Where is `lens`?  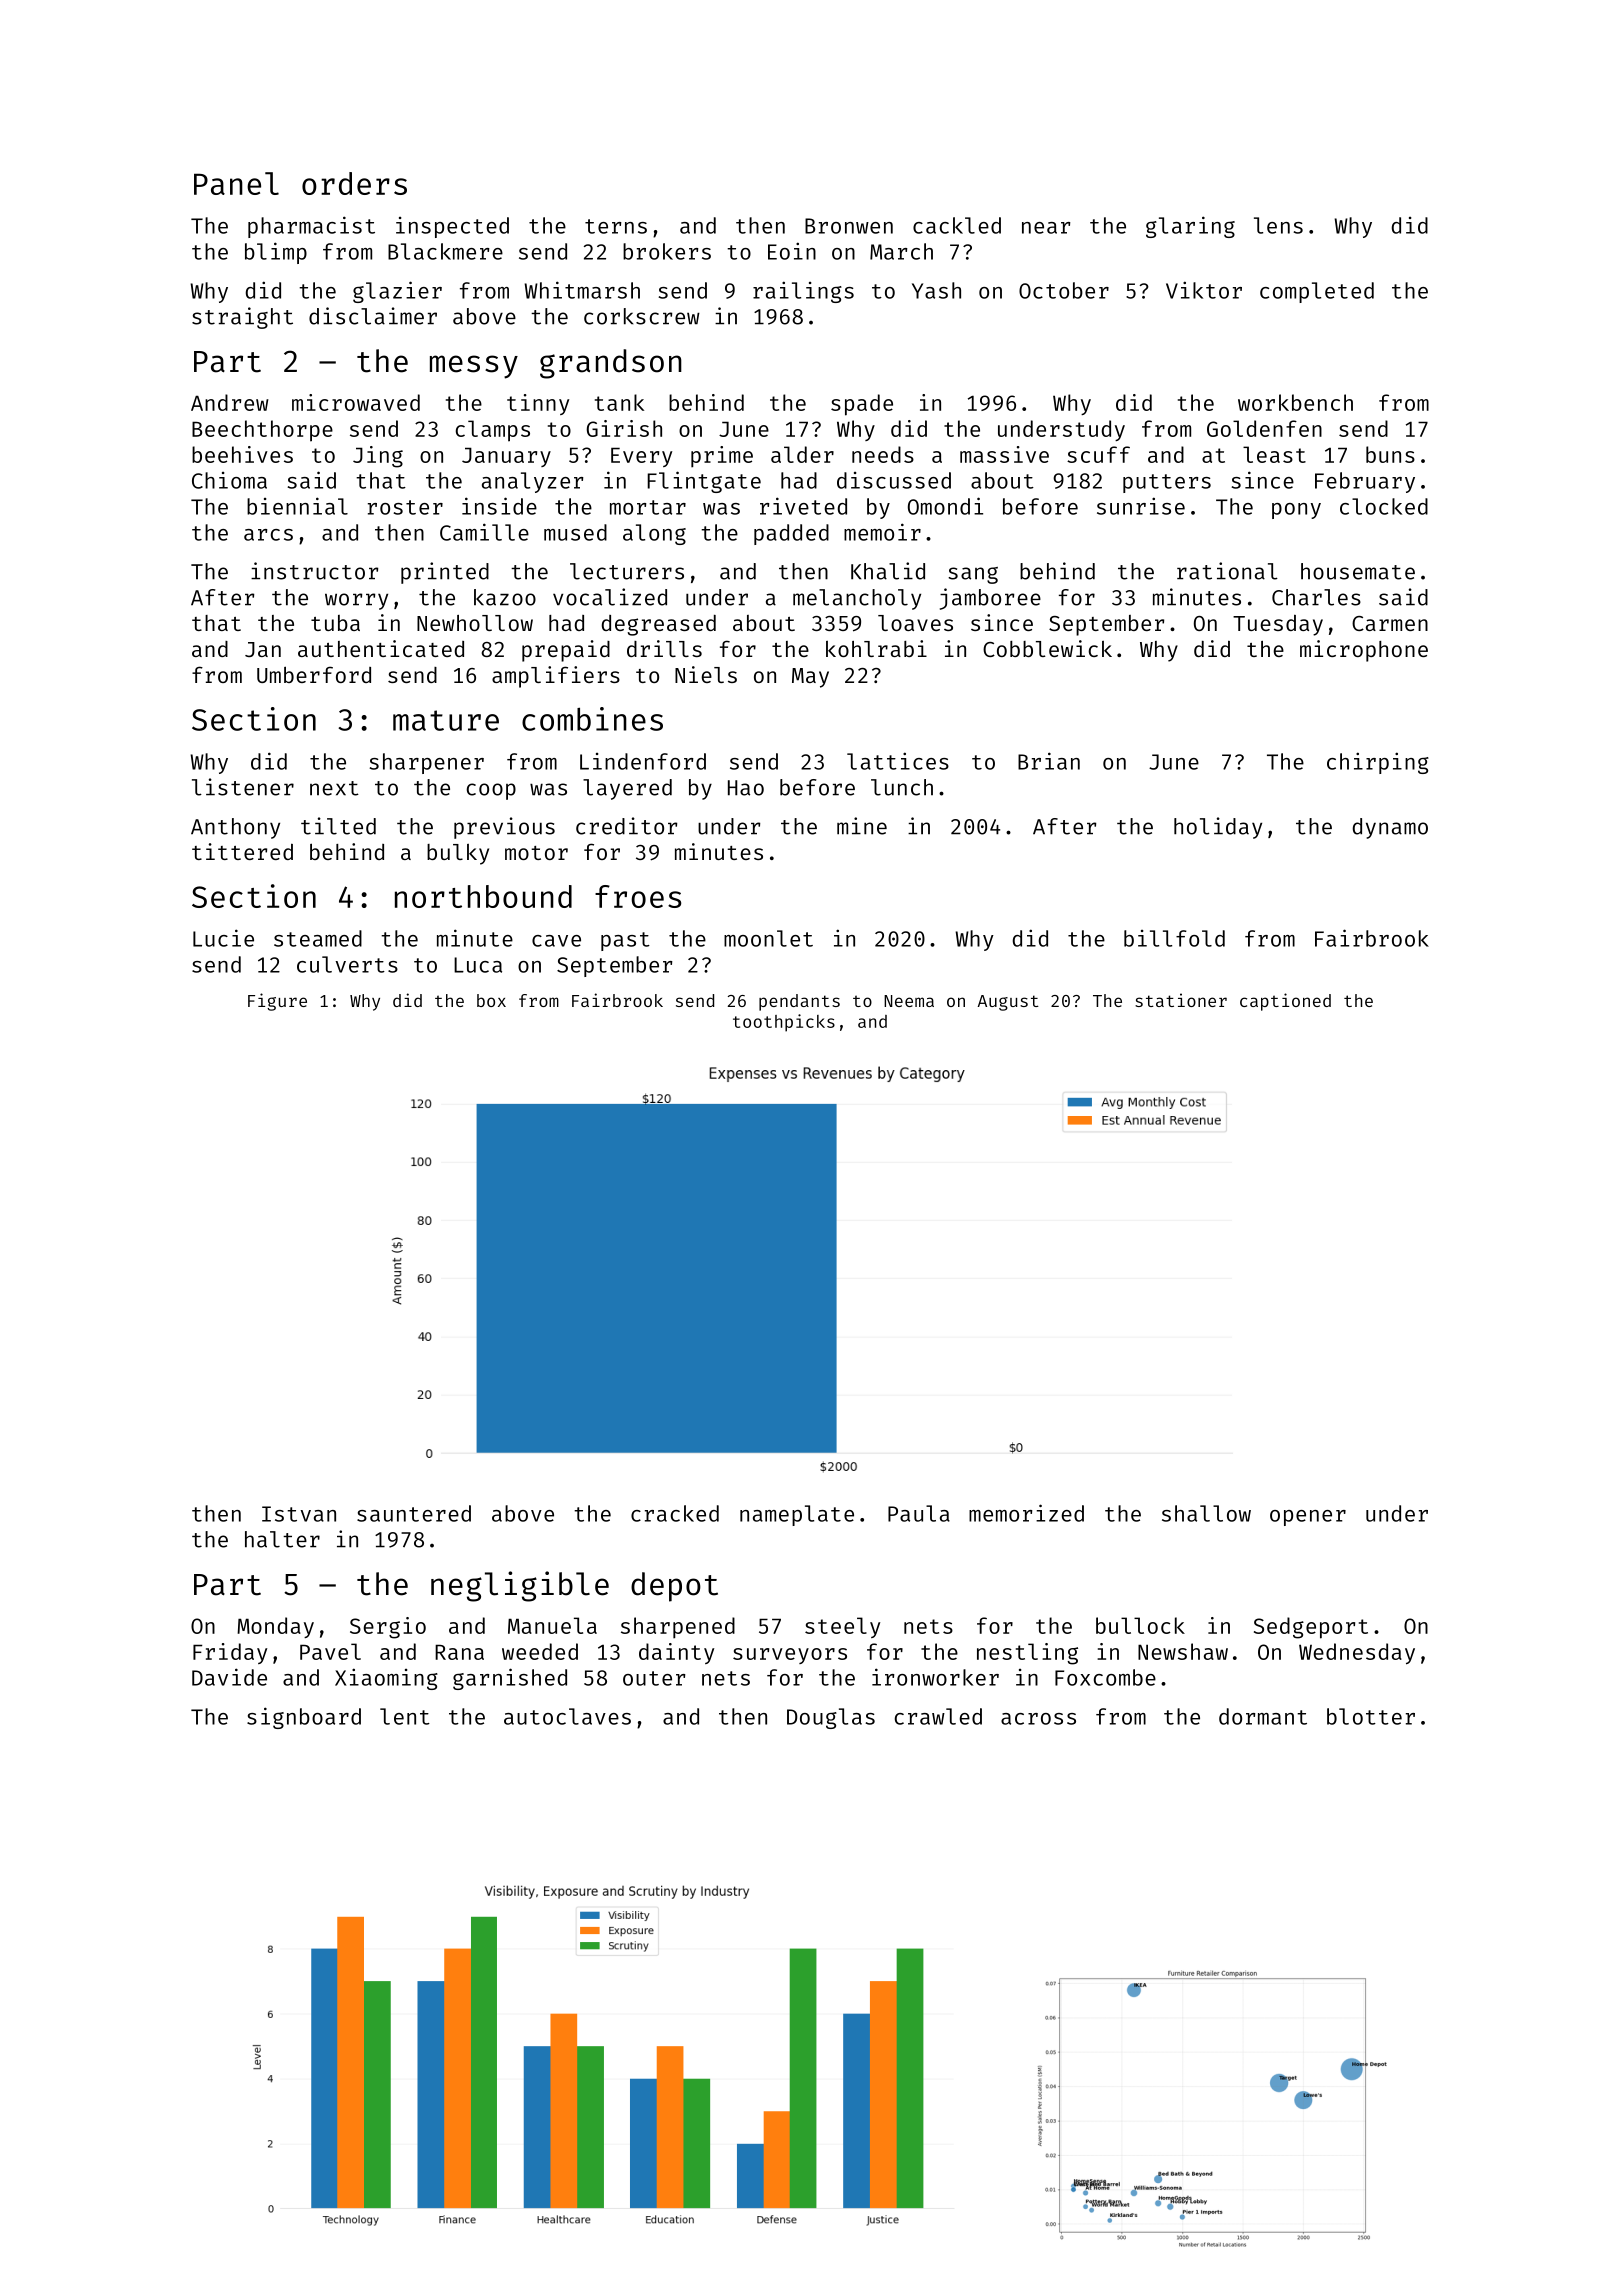
lens is located at coordinates (1278, 225).
